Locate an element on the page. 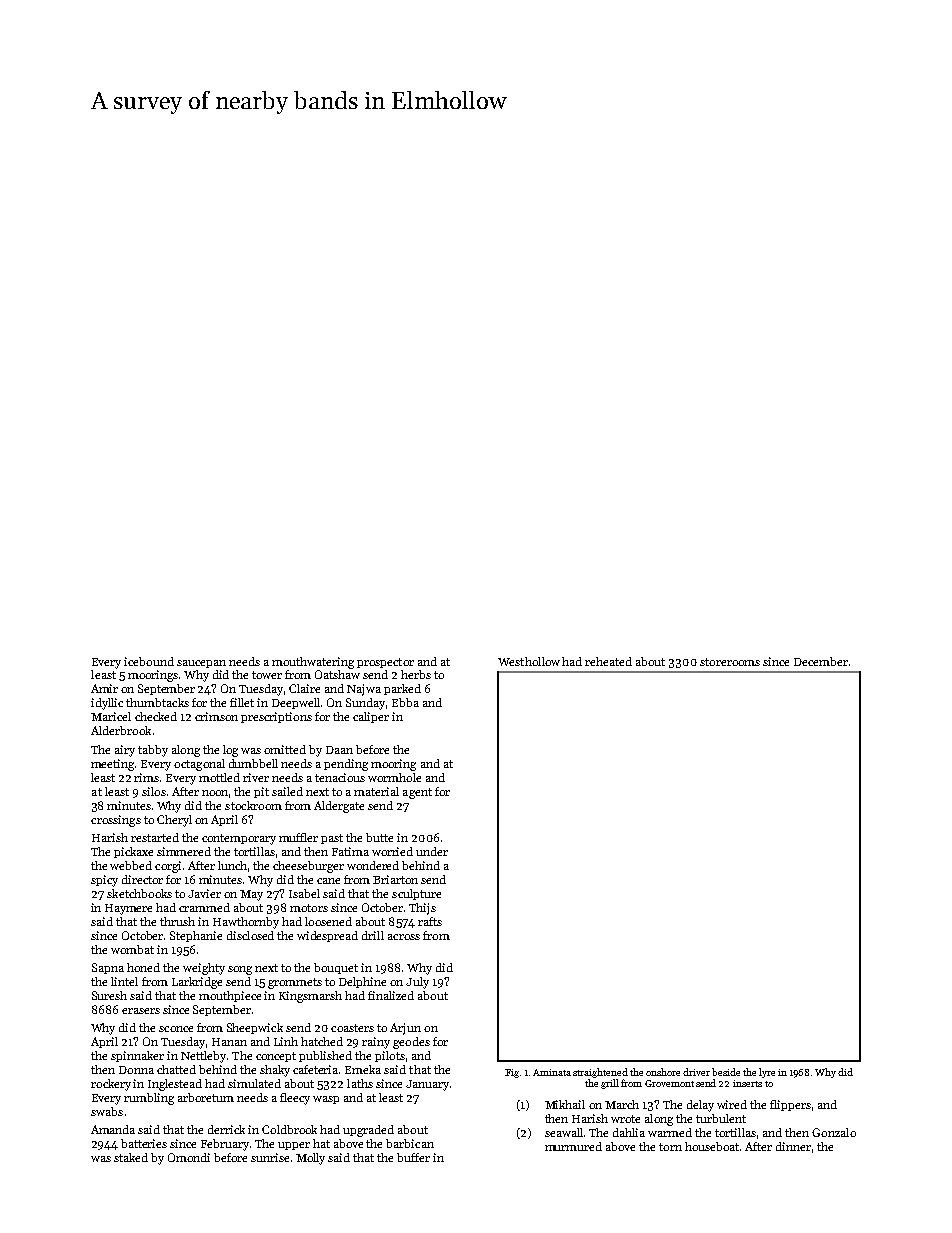 Image resolution: width=952 pixels, height=1233 pixels. bouquet is located at coordinates (336, 968).
